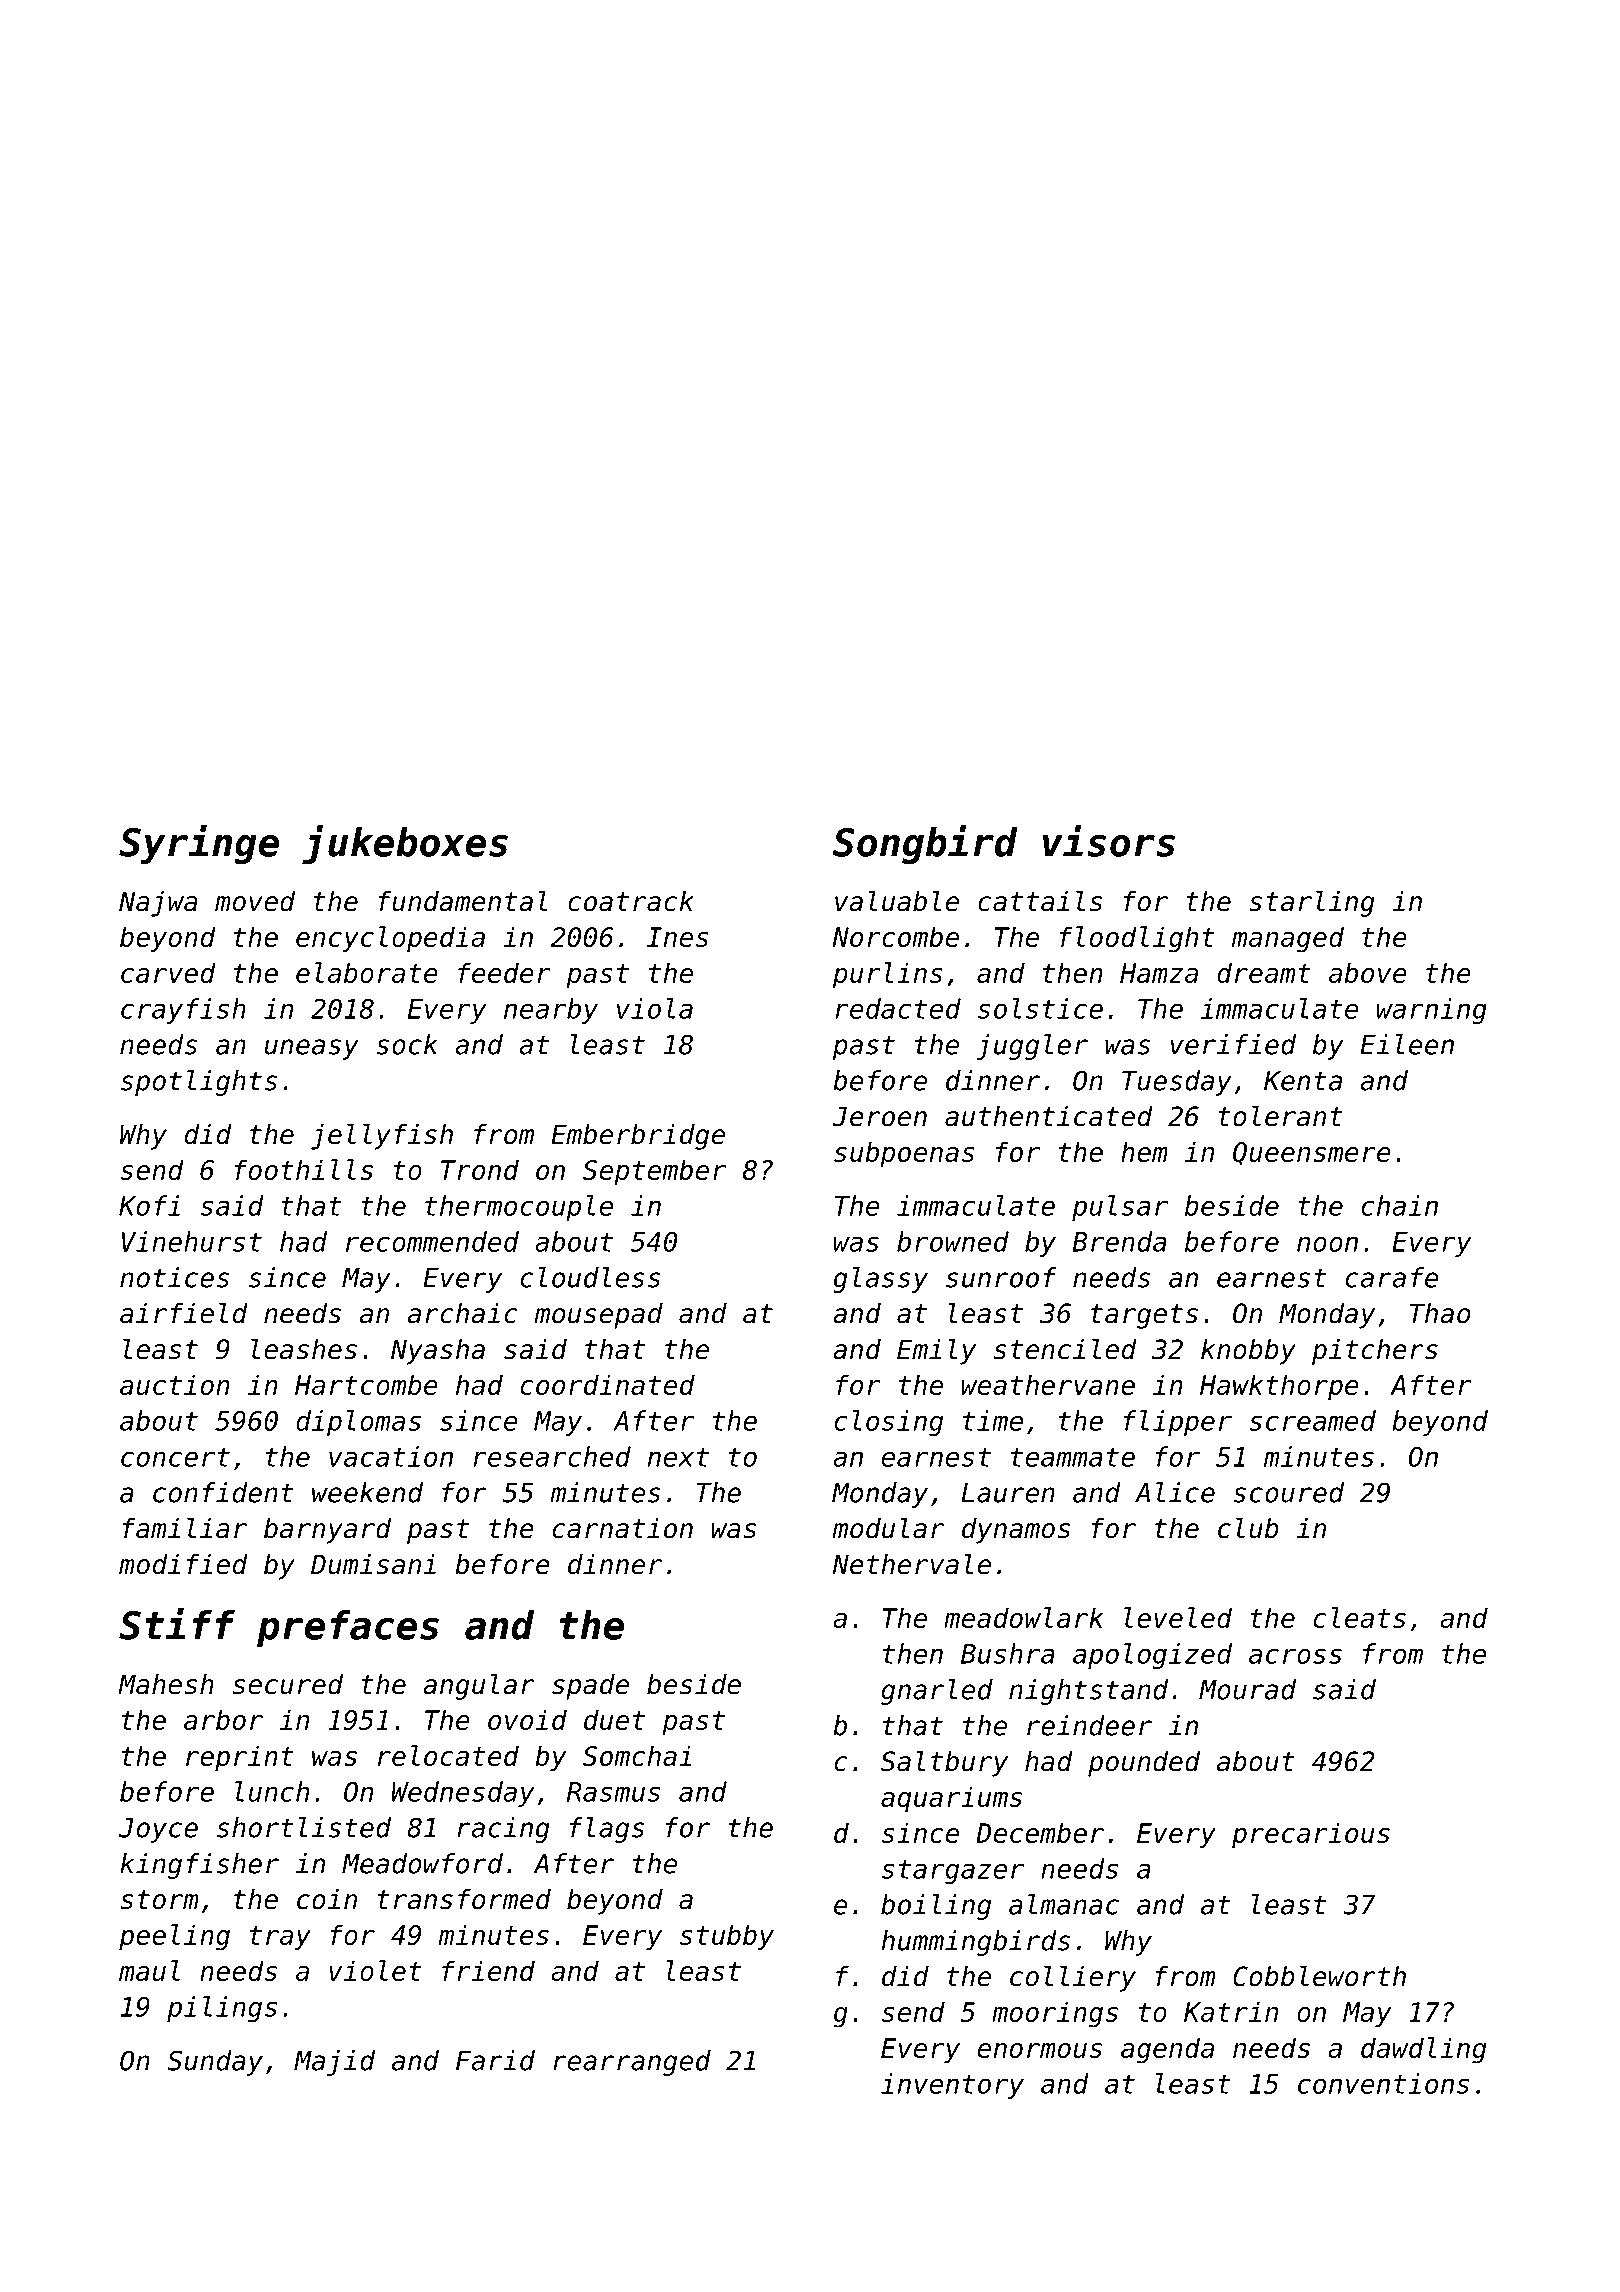  I want to click on Najwa, so click(158, 904).
